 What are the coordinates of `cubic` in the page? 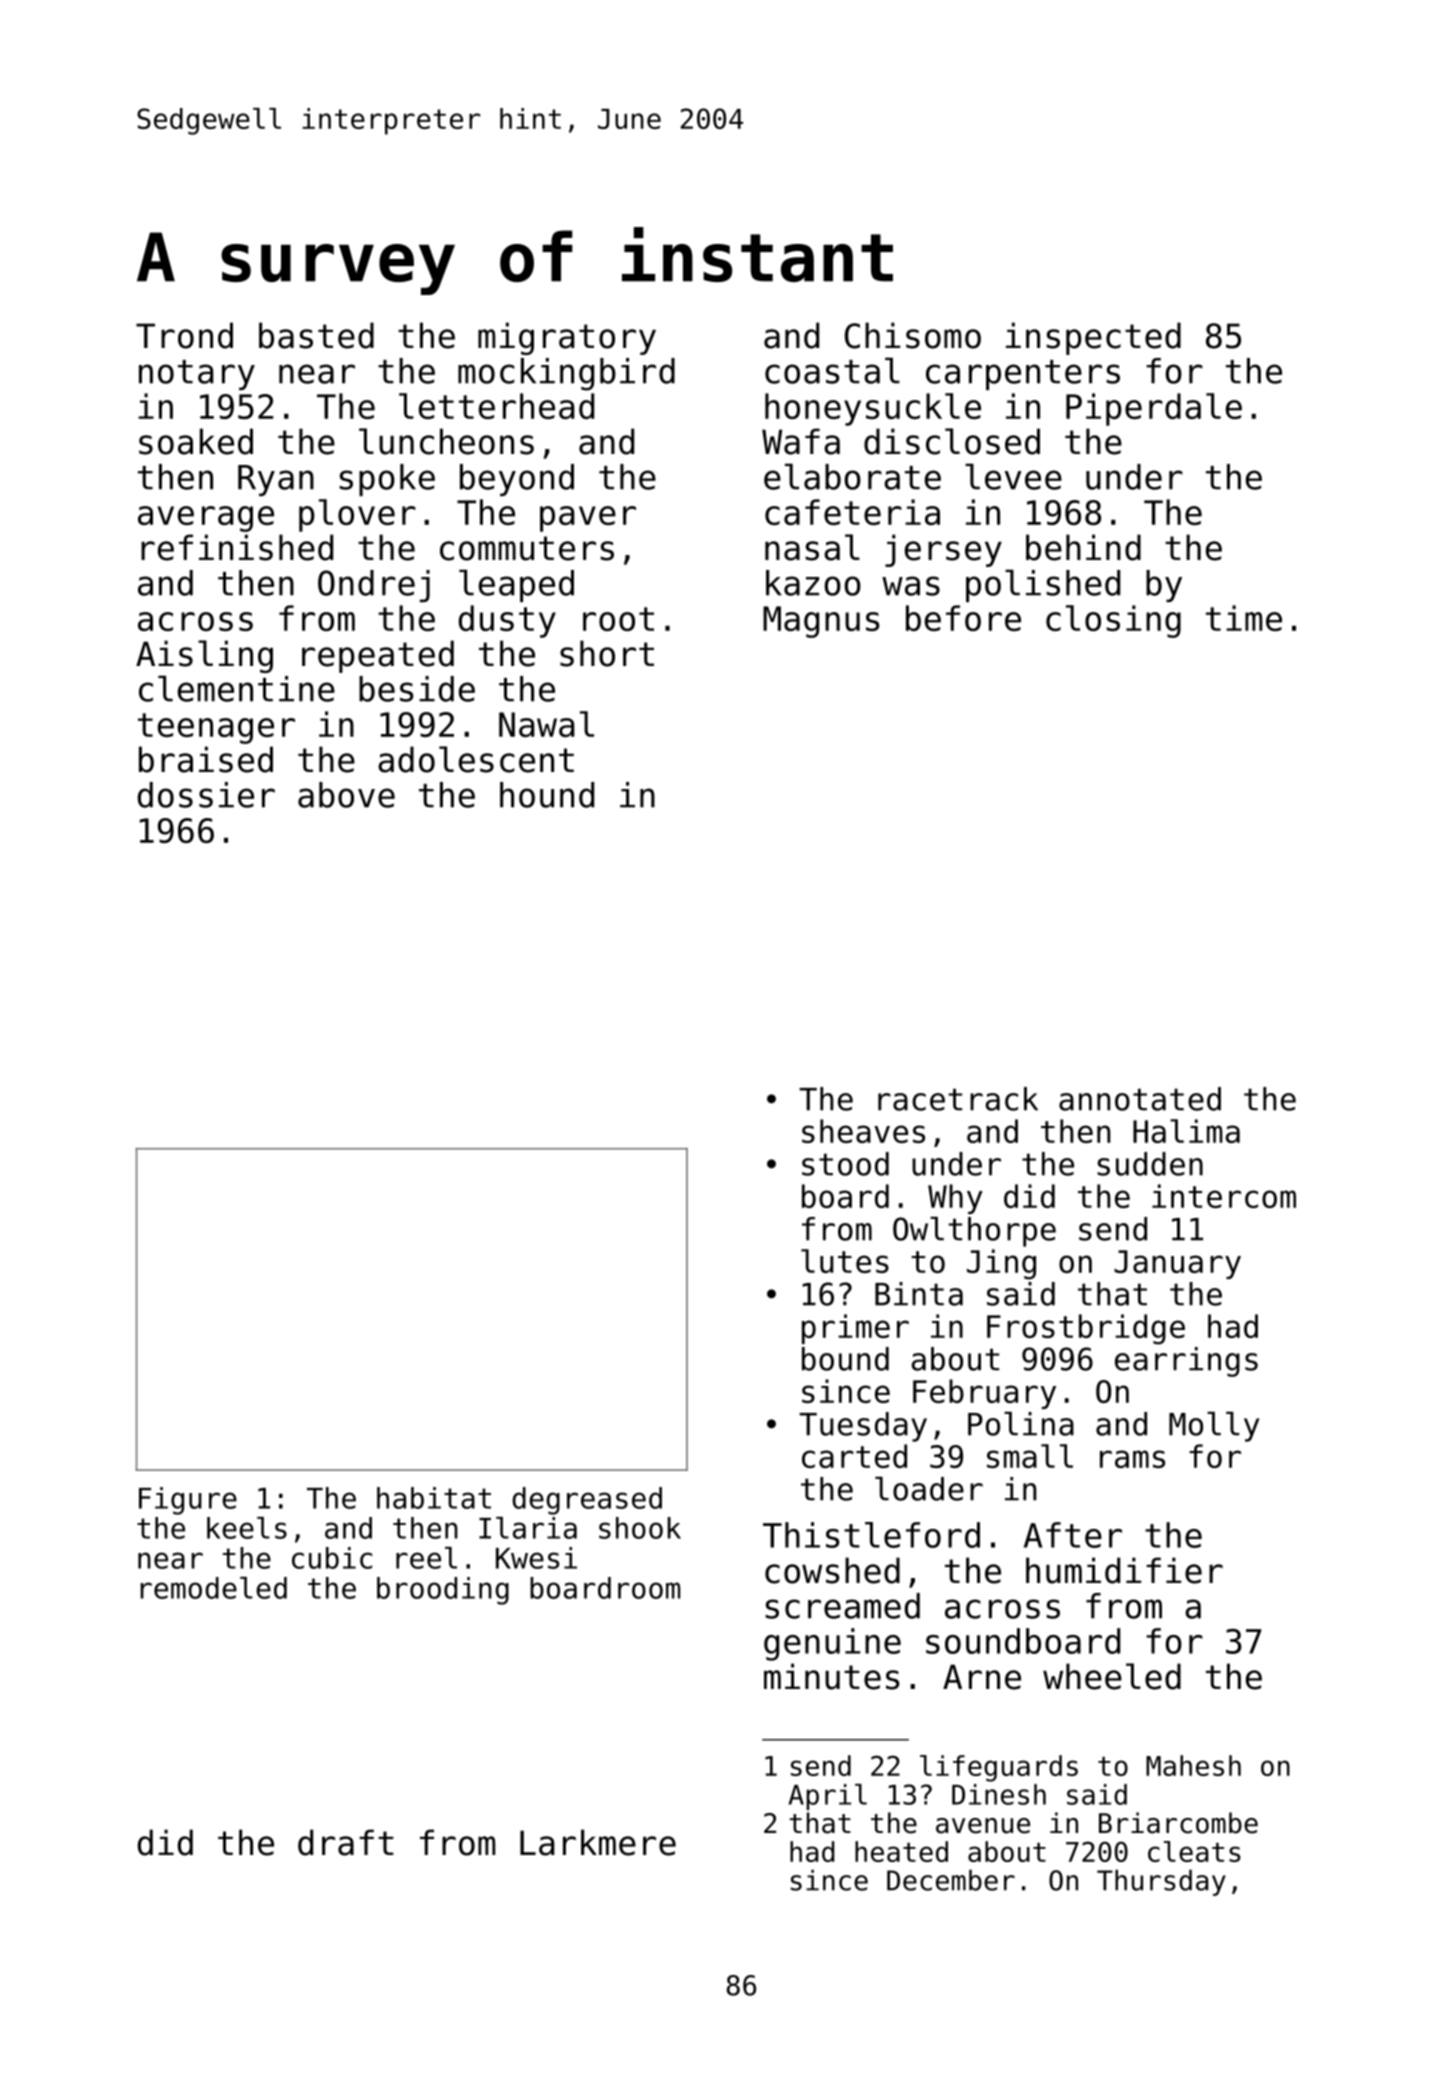 It's located at (332, 1558).
